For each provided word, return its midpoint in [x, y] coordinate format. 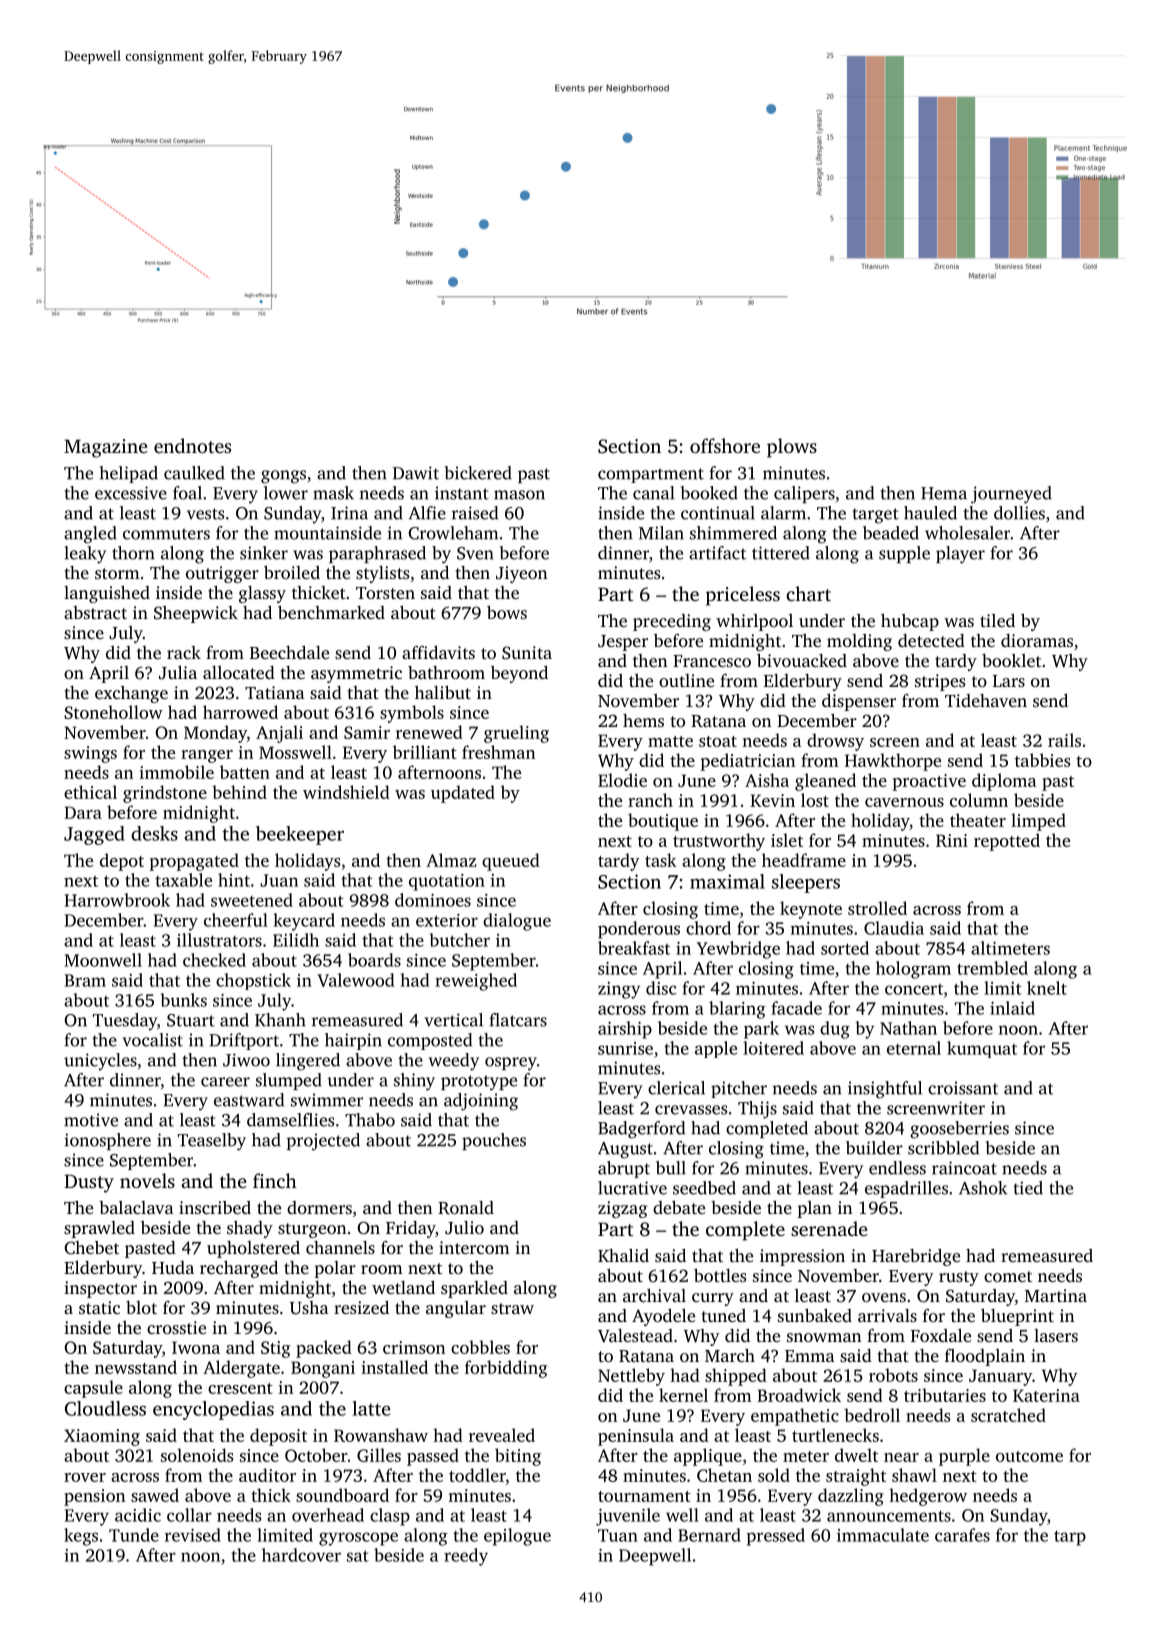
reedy [466, 1557]
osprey [511, 1064]
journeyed [1011, 495]
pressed [776, 1537]
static [99, 1307]
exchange [131, 694]
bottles [720, 1275]
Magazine [106, 448]
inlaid [1012, 1008]
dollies [1019, 513]
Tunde [134, 1535]
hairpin [353, 1041]
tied [1028, 1188]
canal [654, 493]
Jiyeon [521, 574]
